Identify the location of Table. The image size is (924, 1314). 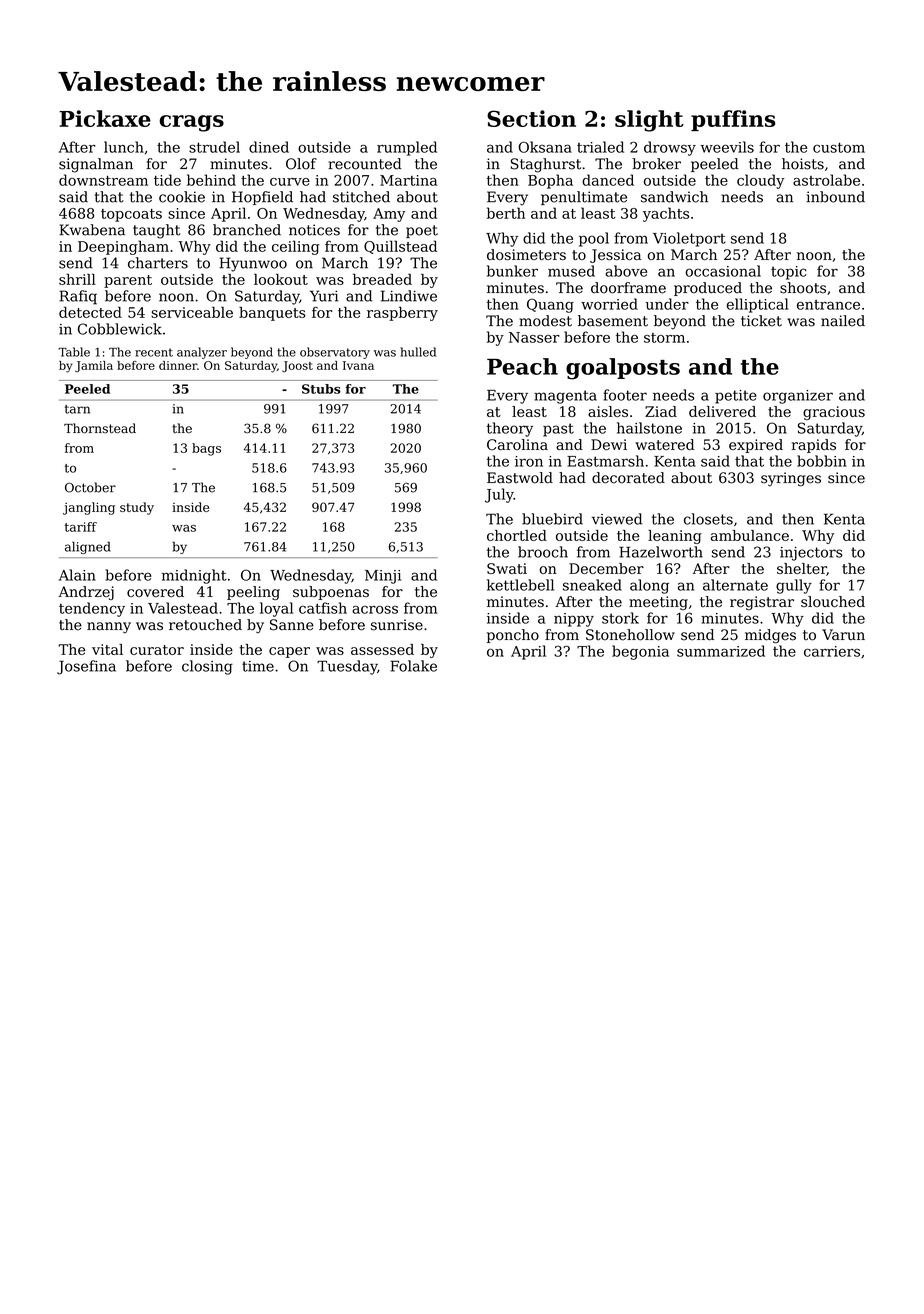
(74, 352).
